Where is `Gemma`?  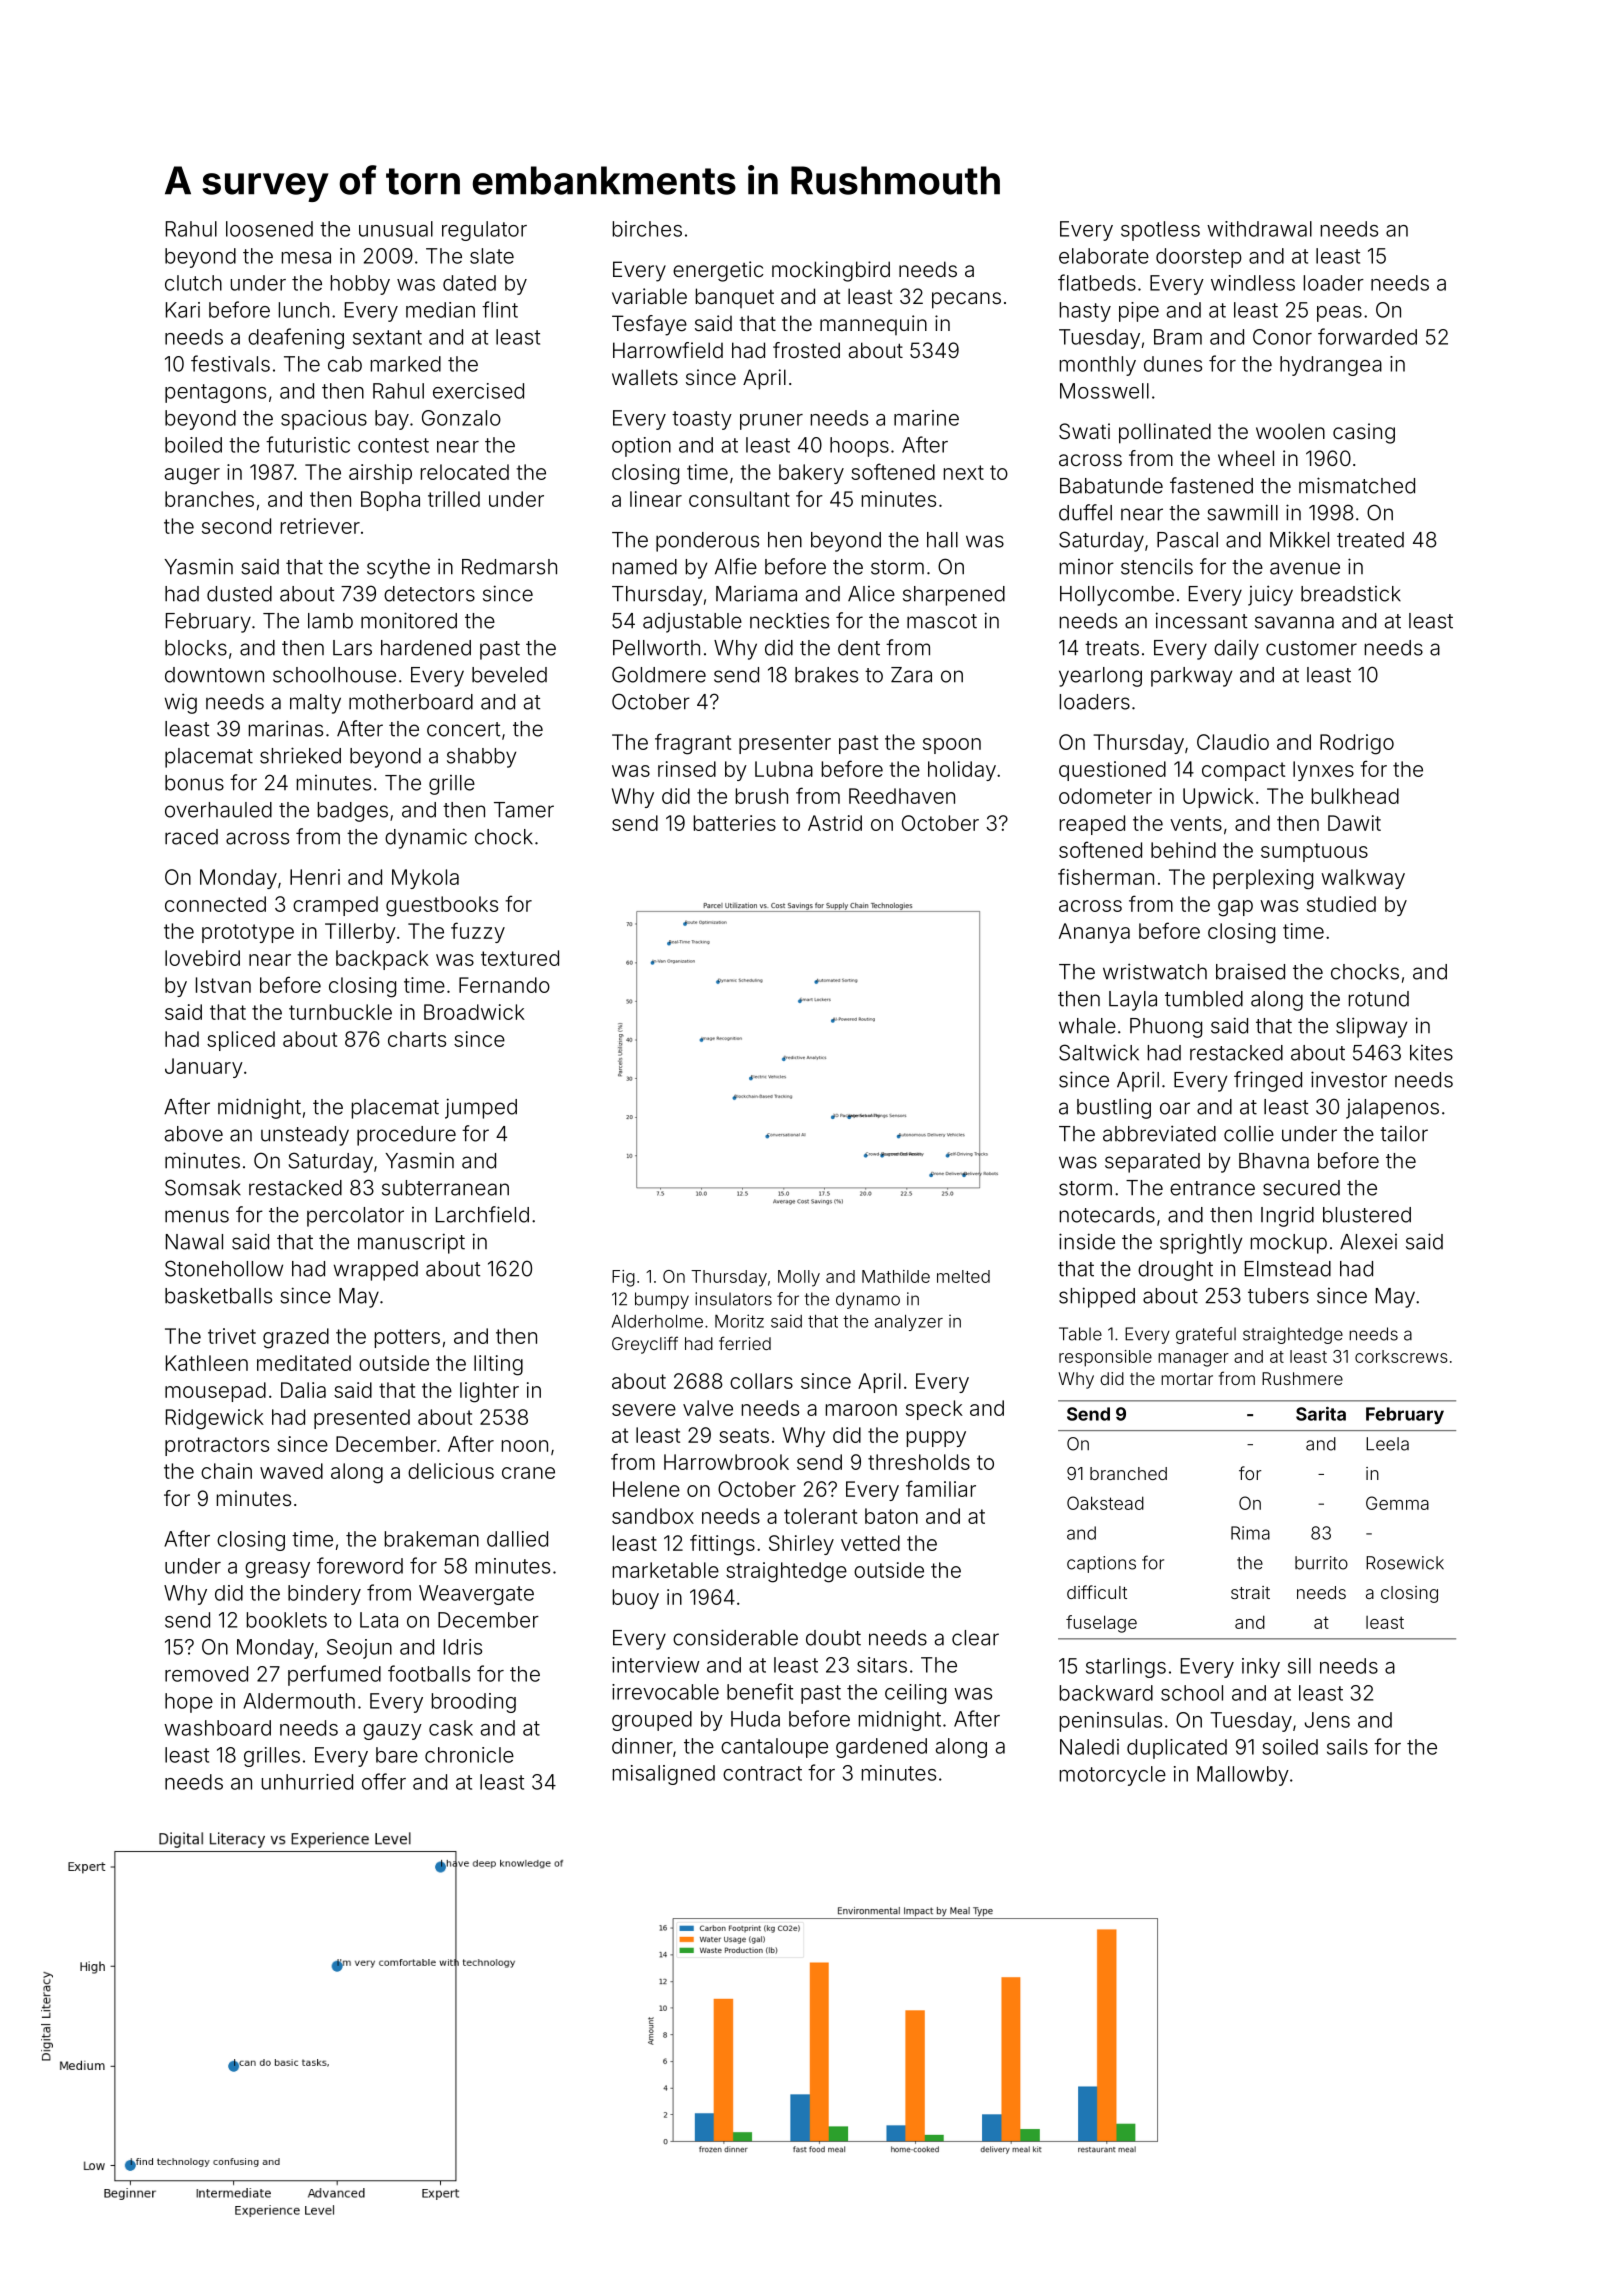
Gemma is located at coordinates (1397, 1503).
